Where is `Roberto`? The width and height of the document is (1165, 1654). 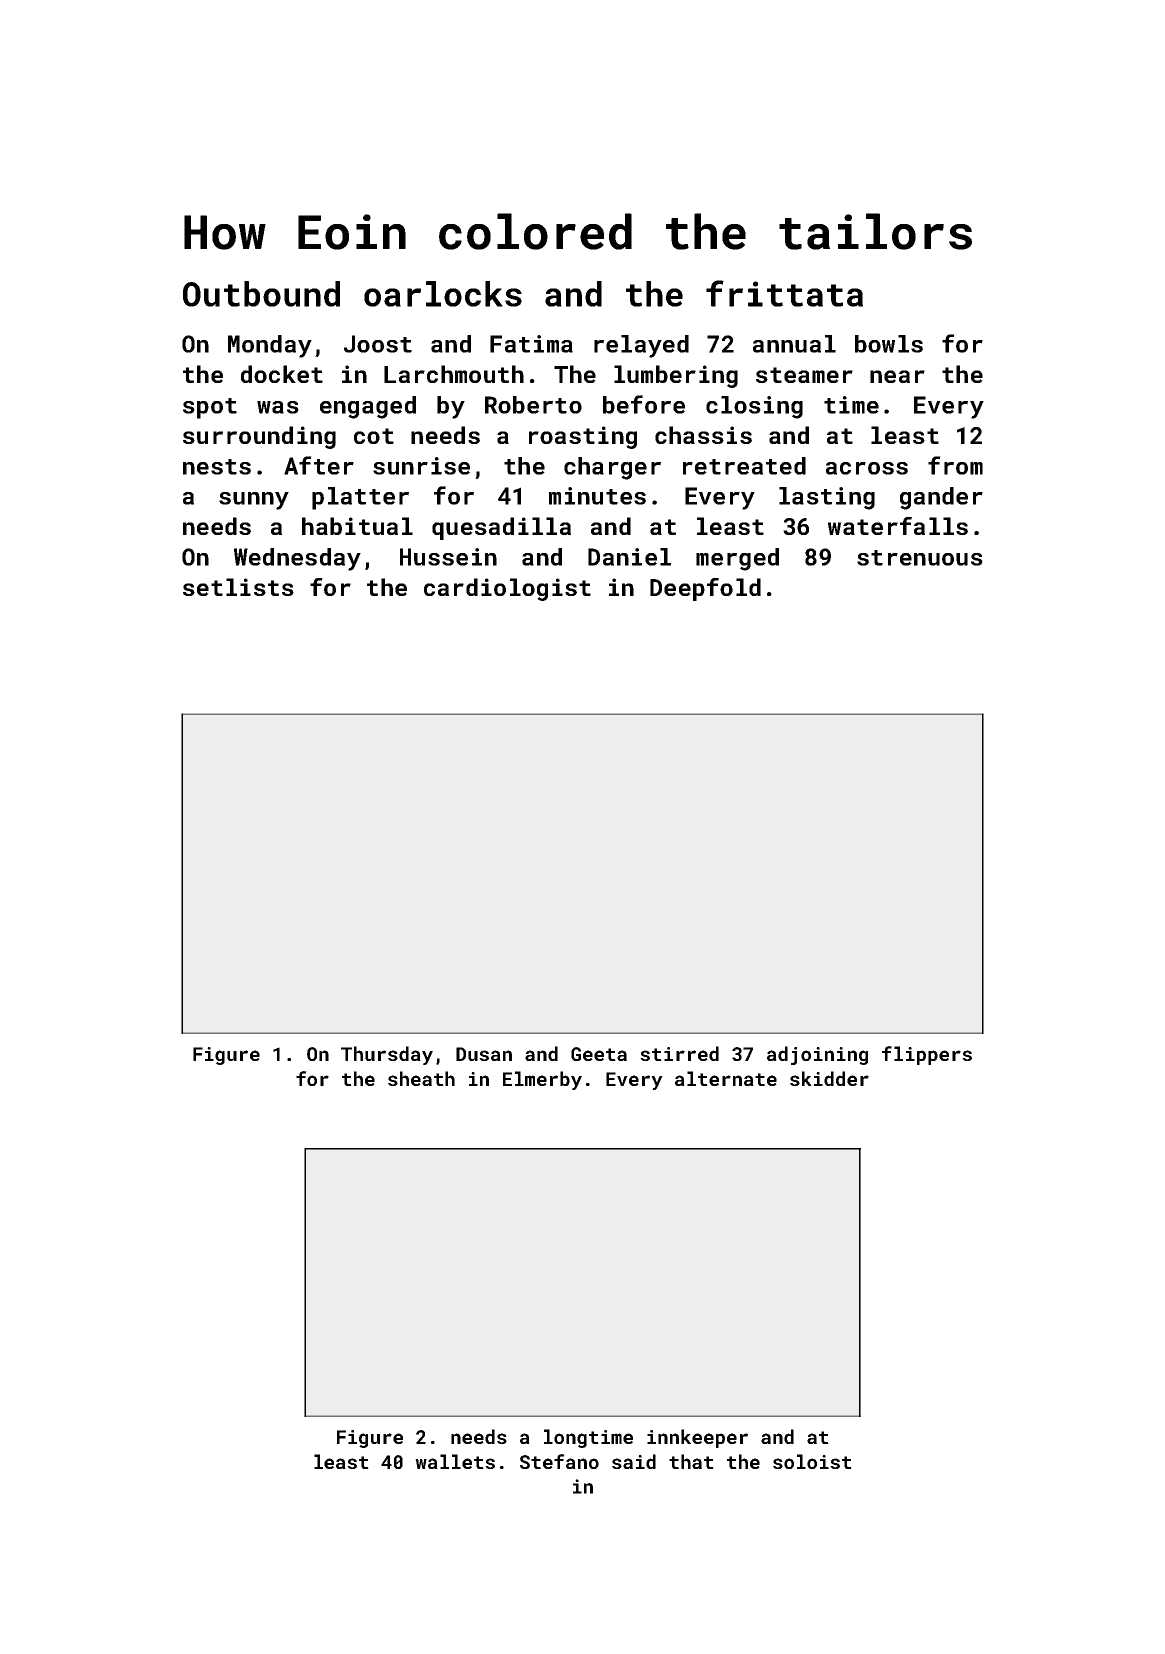
Roberto is located at coordinates (533, 405).
